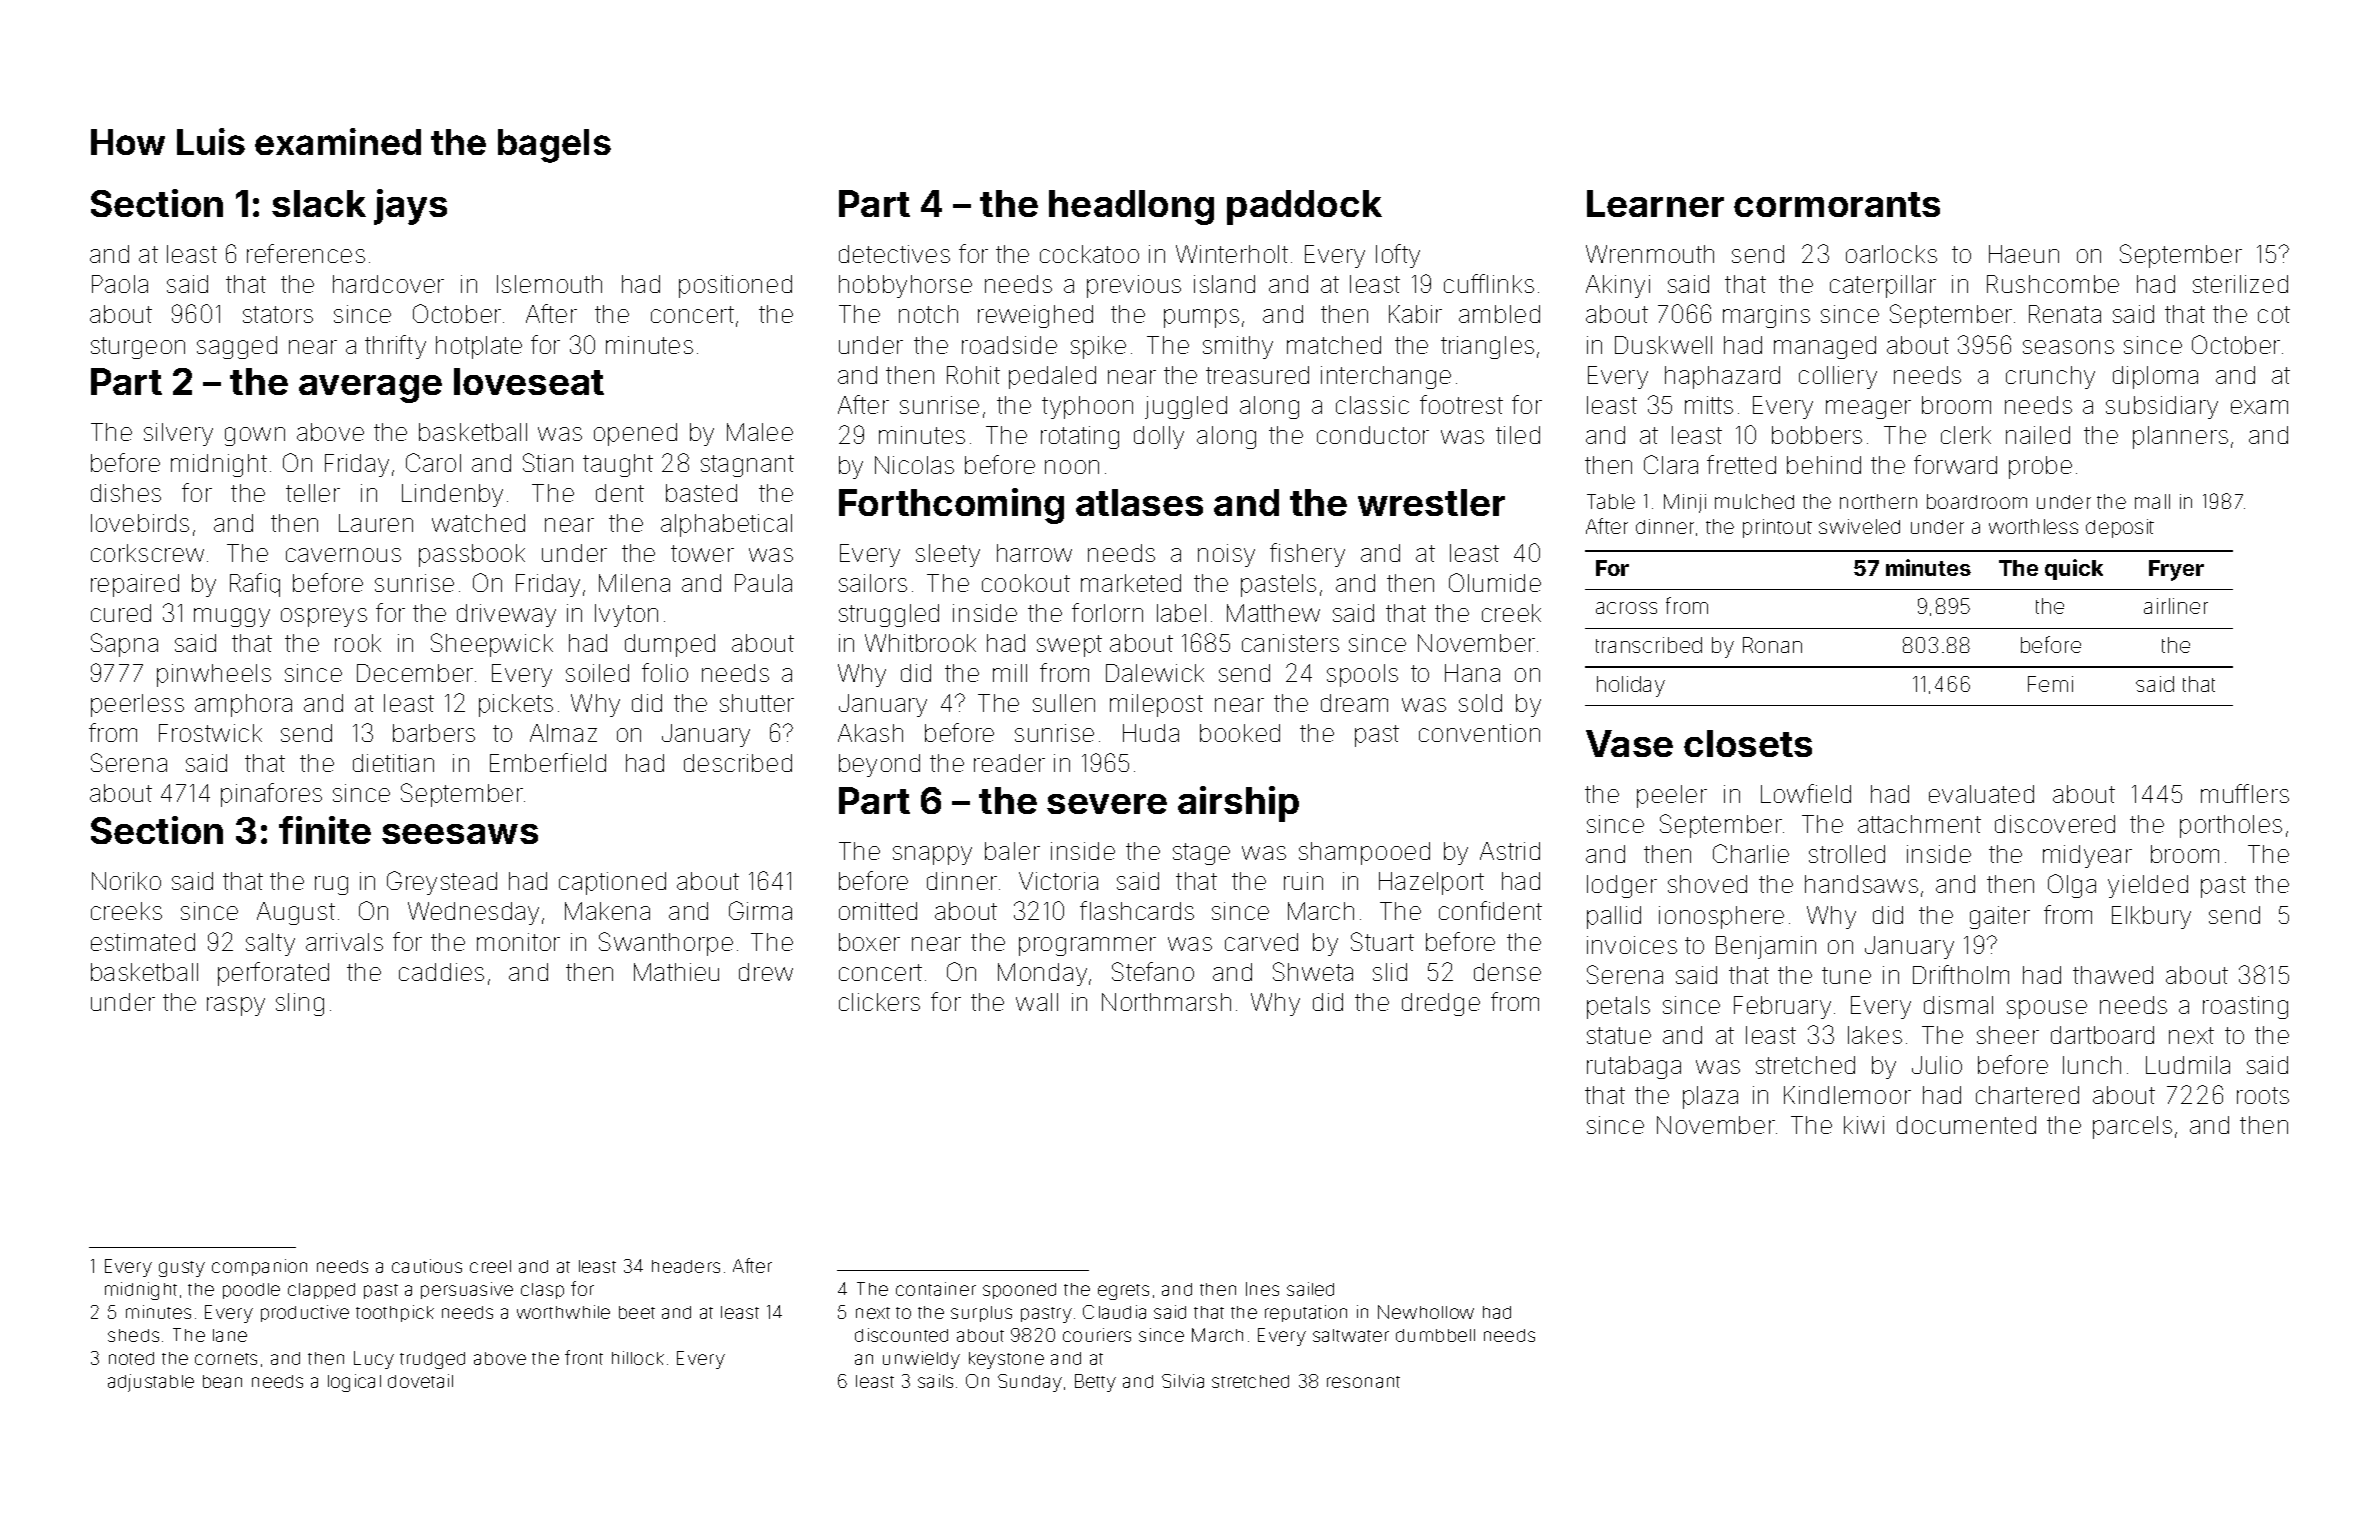  I want to click on rutabaga, so click(1634, 1067).
